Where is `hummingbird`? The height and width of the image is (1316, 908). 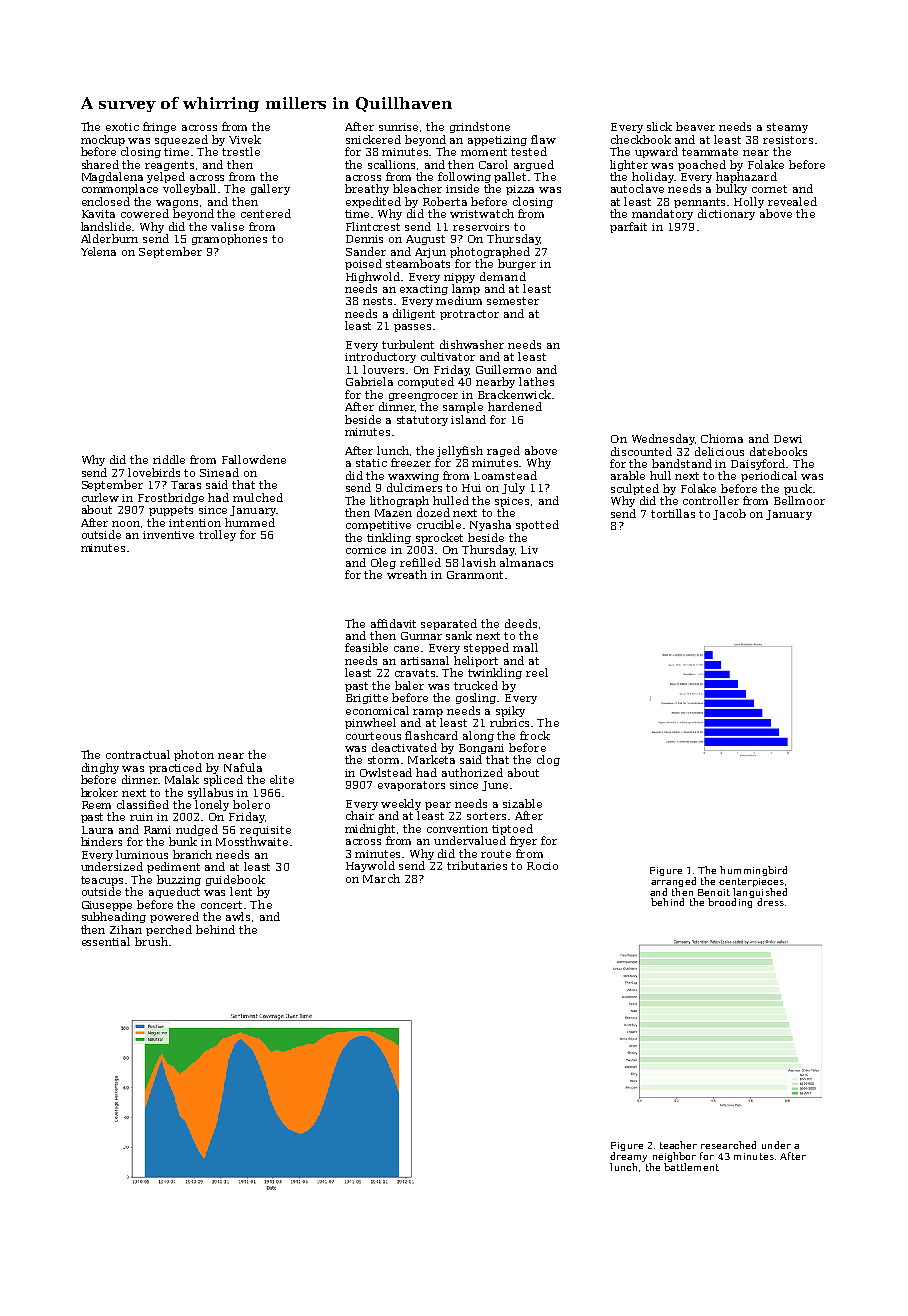
hummingbird is located at coordinates (753, 871).
